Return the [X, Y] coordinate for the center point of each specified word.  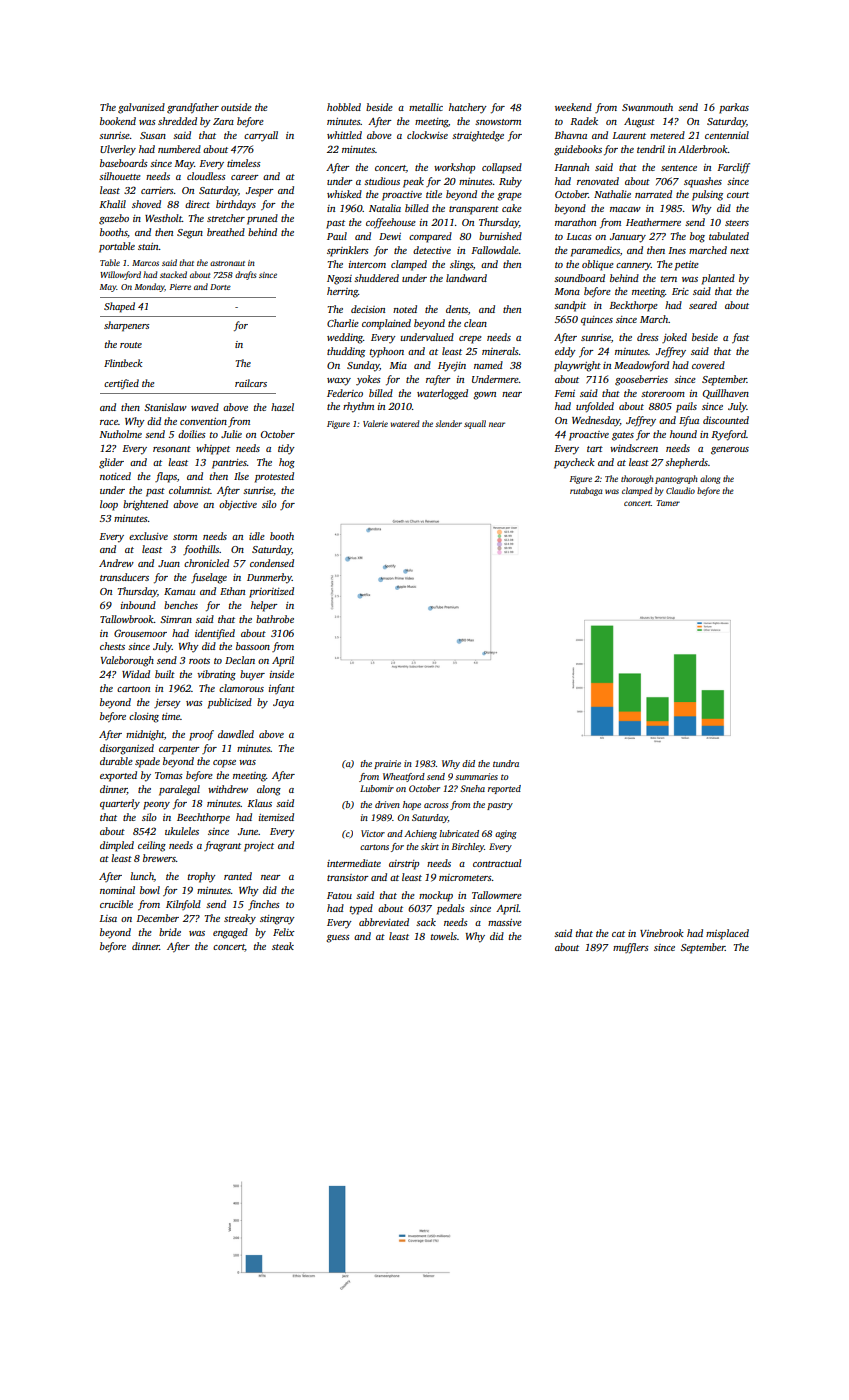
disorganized [127, 749]
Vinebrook [662, 933]
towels [444, 936]
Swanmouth [647, 107]
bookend [118, 121]
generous [730, 451]
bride [170, 932]
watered [405, 423]
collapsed [502, 168]
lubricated [459, 833]
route [131, 345]
